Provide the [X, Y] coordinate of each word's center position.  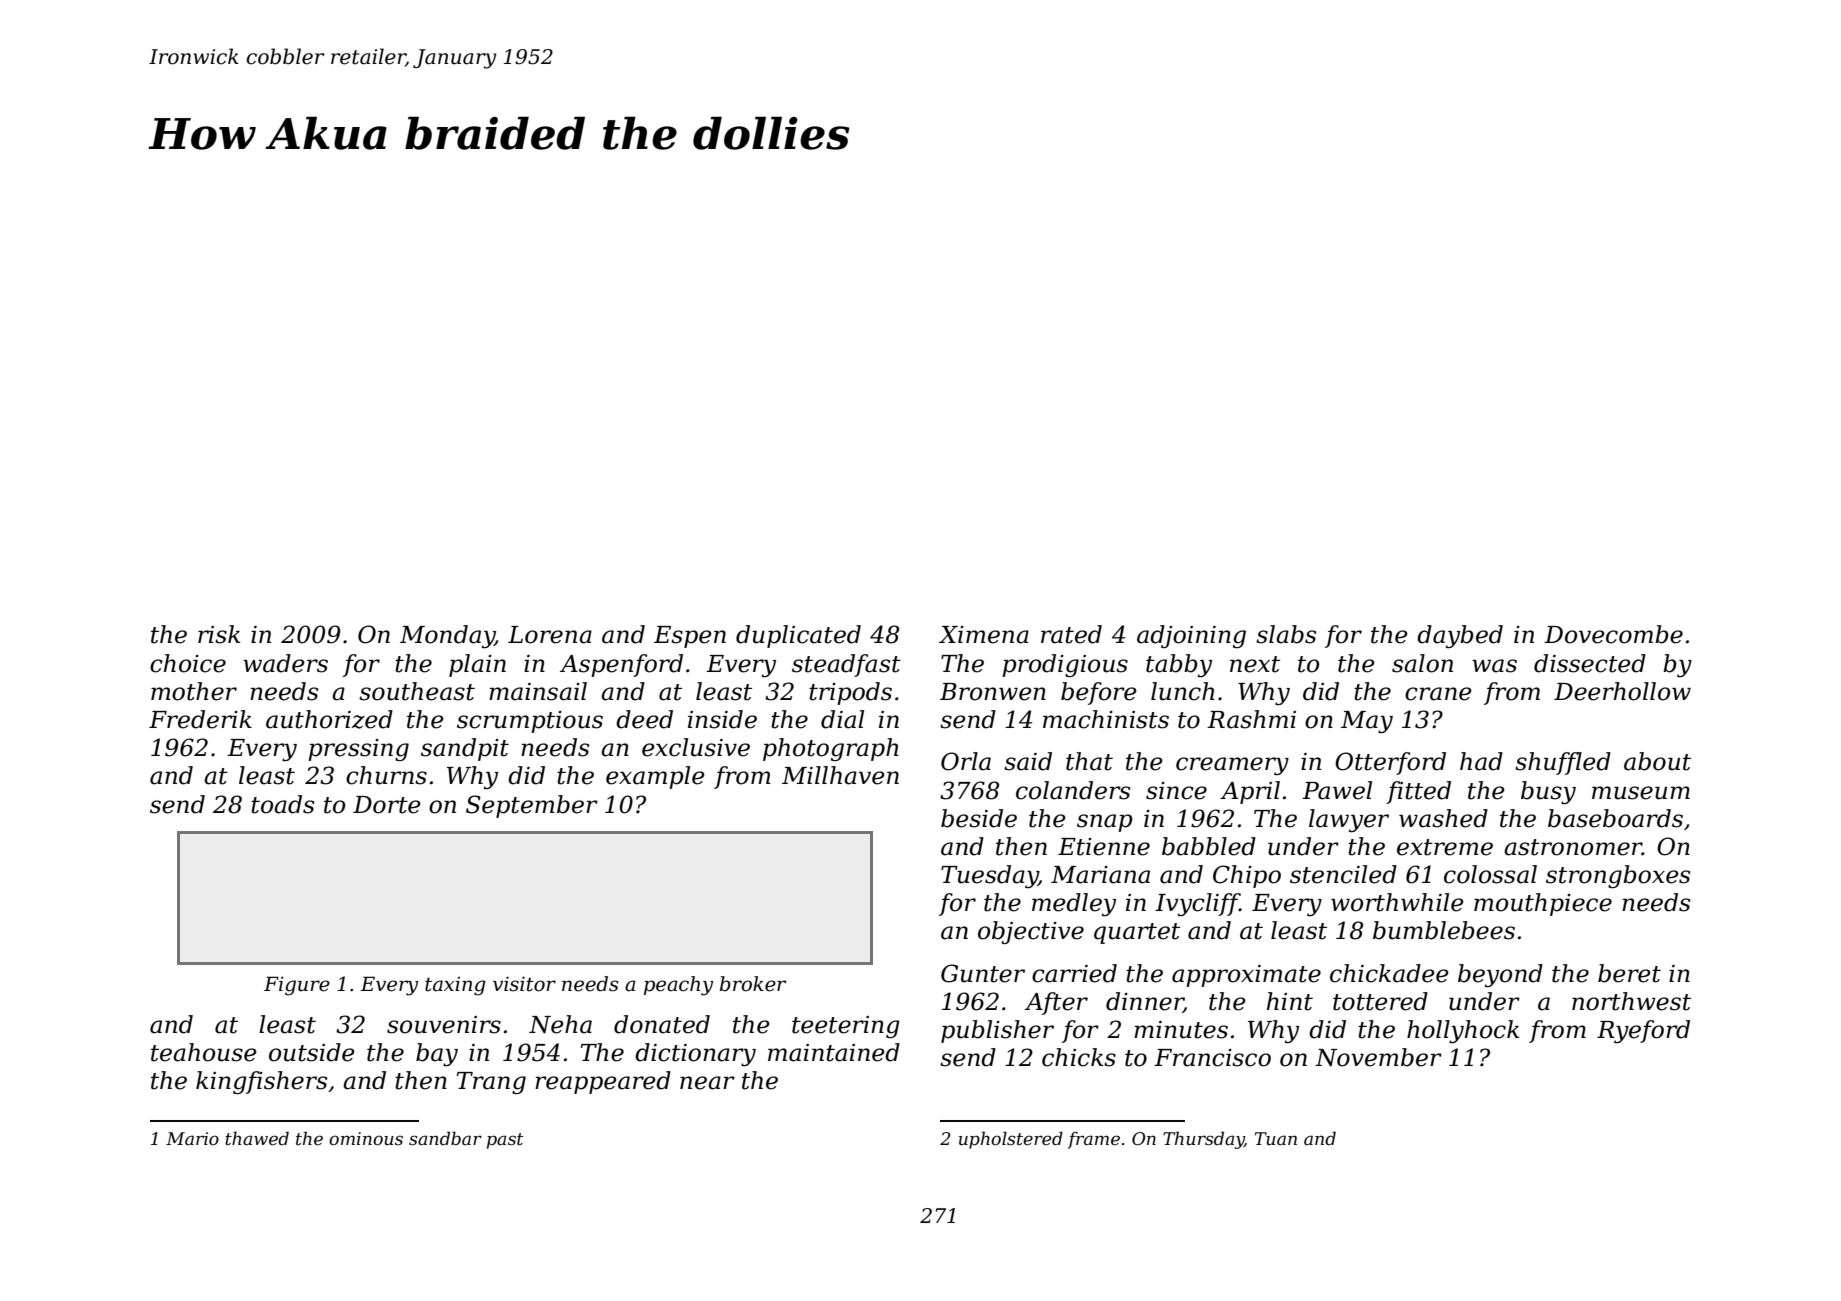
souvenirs [444, 1025]
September [532, 806]
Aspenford [621, 665]
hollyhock [1463, 1031]
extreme [1445, 847]
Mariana [1100, 875]
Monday [447, 636]
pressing [358, 750]
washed [1443, 818]
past [505, 1141]
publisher [997, 1031]
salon [1422, 663]
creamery [1232, 766]
